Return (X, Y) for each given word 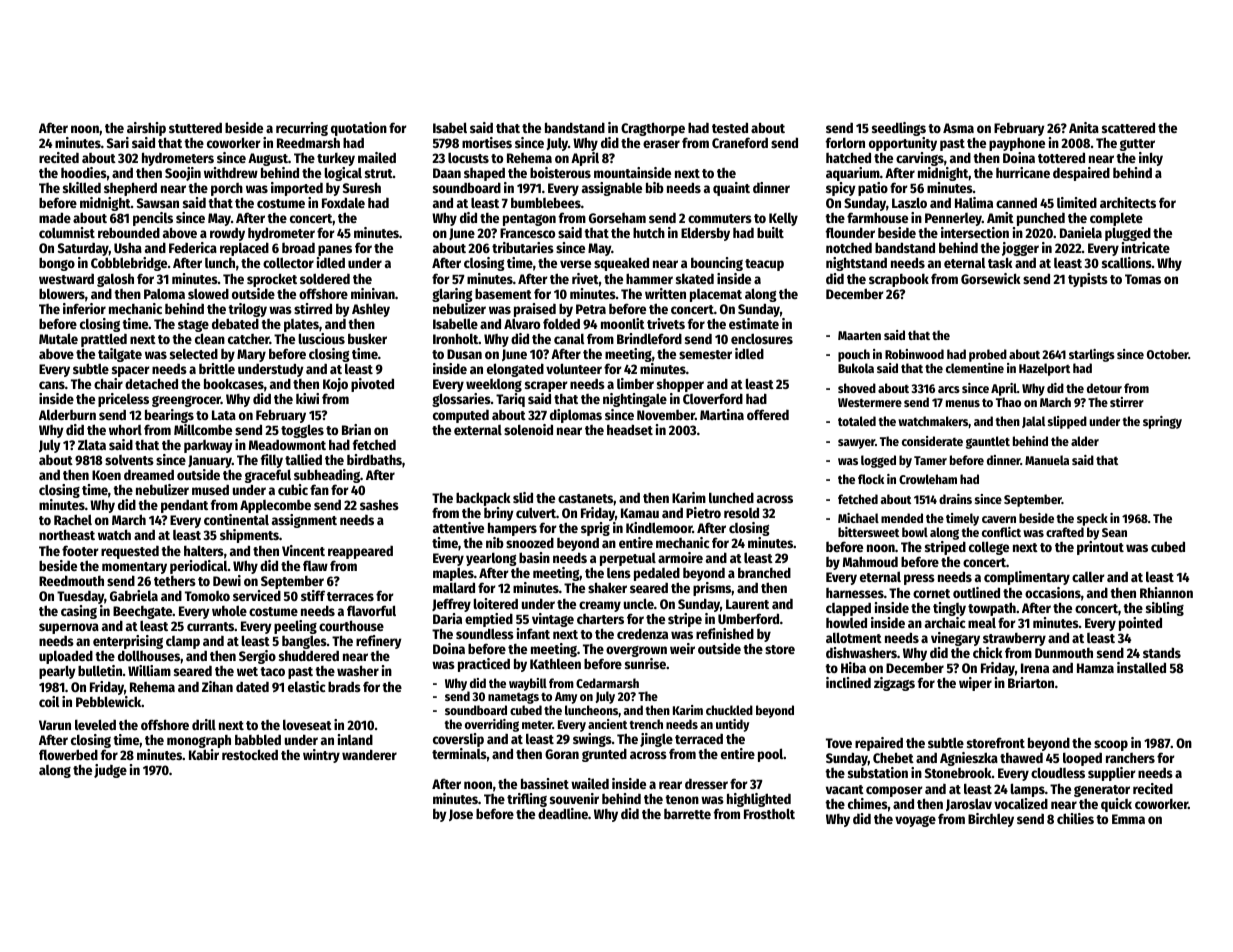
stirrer (1127, 402)
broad (298, 248)
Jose (461, 815)
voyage (915, 821)
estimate (754, 323)
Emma (1128, 819)
